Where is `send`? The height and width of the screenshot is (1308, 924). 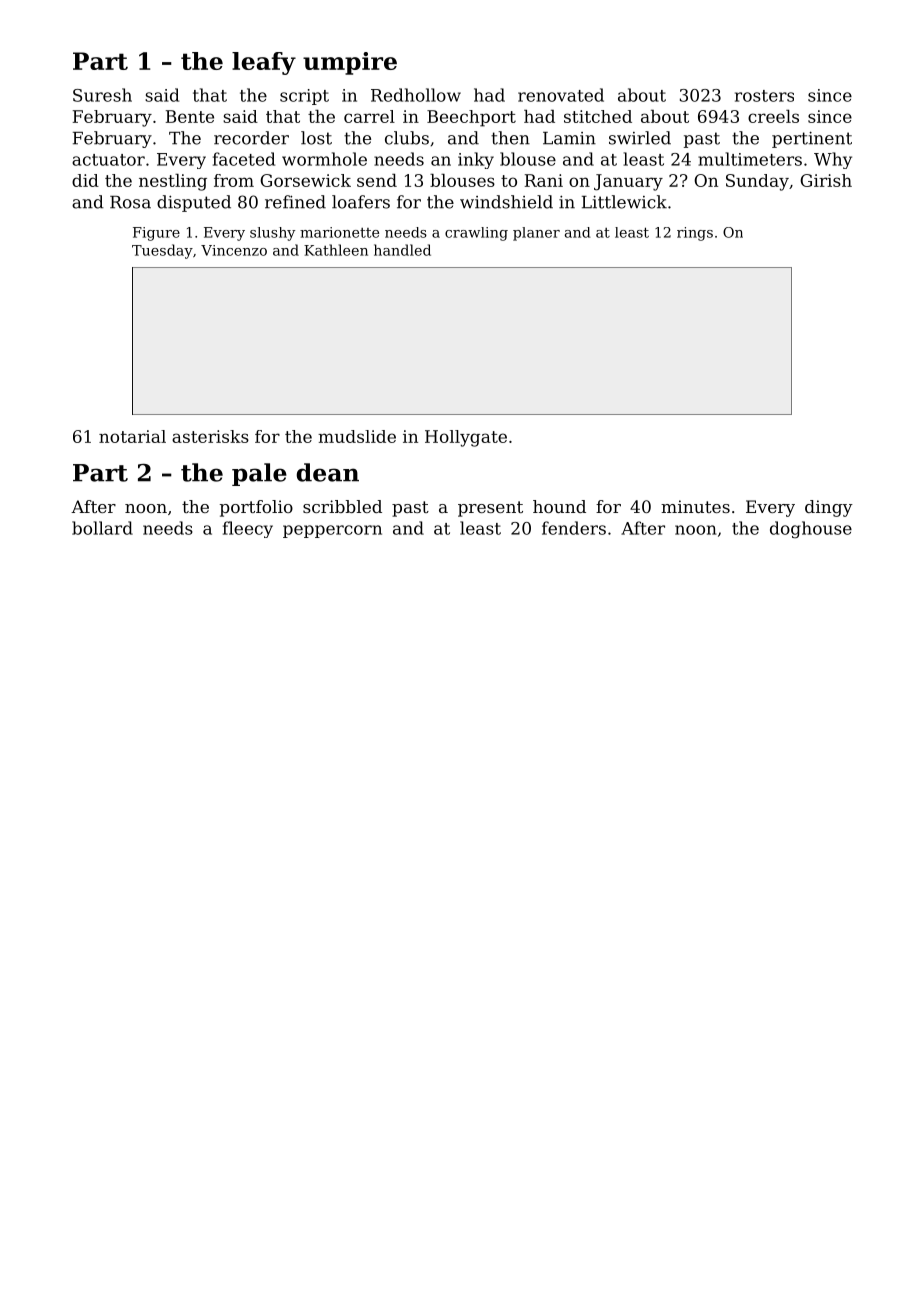
send is located at coordinates (377, 180).
